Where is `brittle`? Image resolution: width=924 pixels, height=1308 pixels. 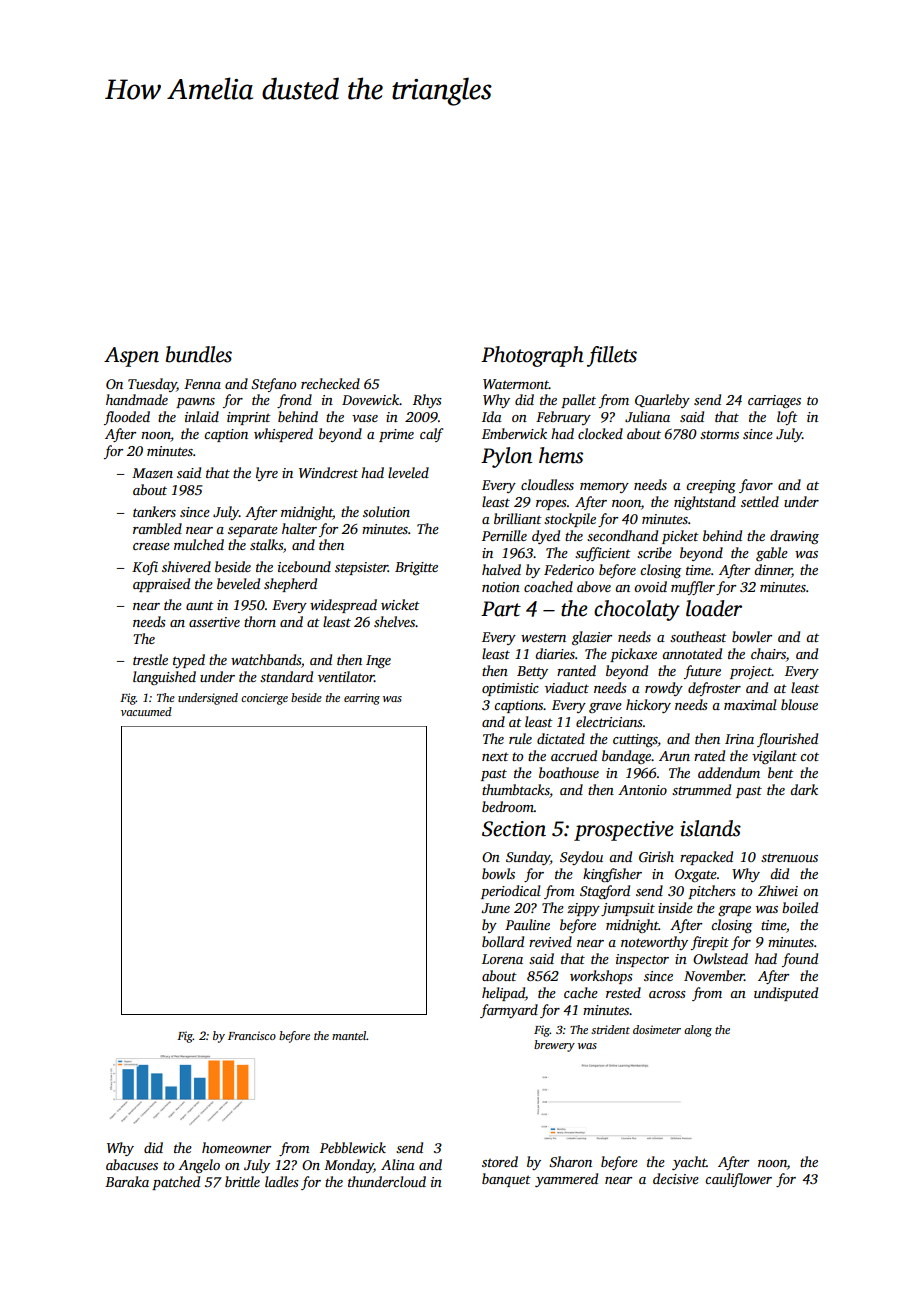
brittle is located at coordinates (242, 1181).
